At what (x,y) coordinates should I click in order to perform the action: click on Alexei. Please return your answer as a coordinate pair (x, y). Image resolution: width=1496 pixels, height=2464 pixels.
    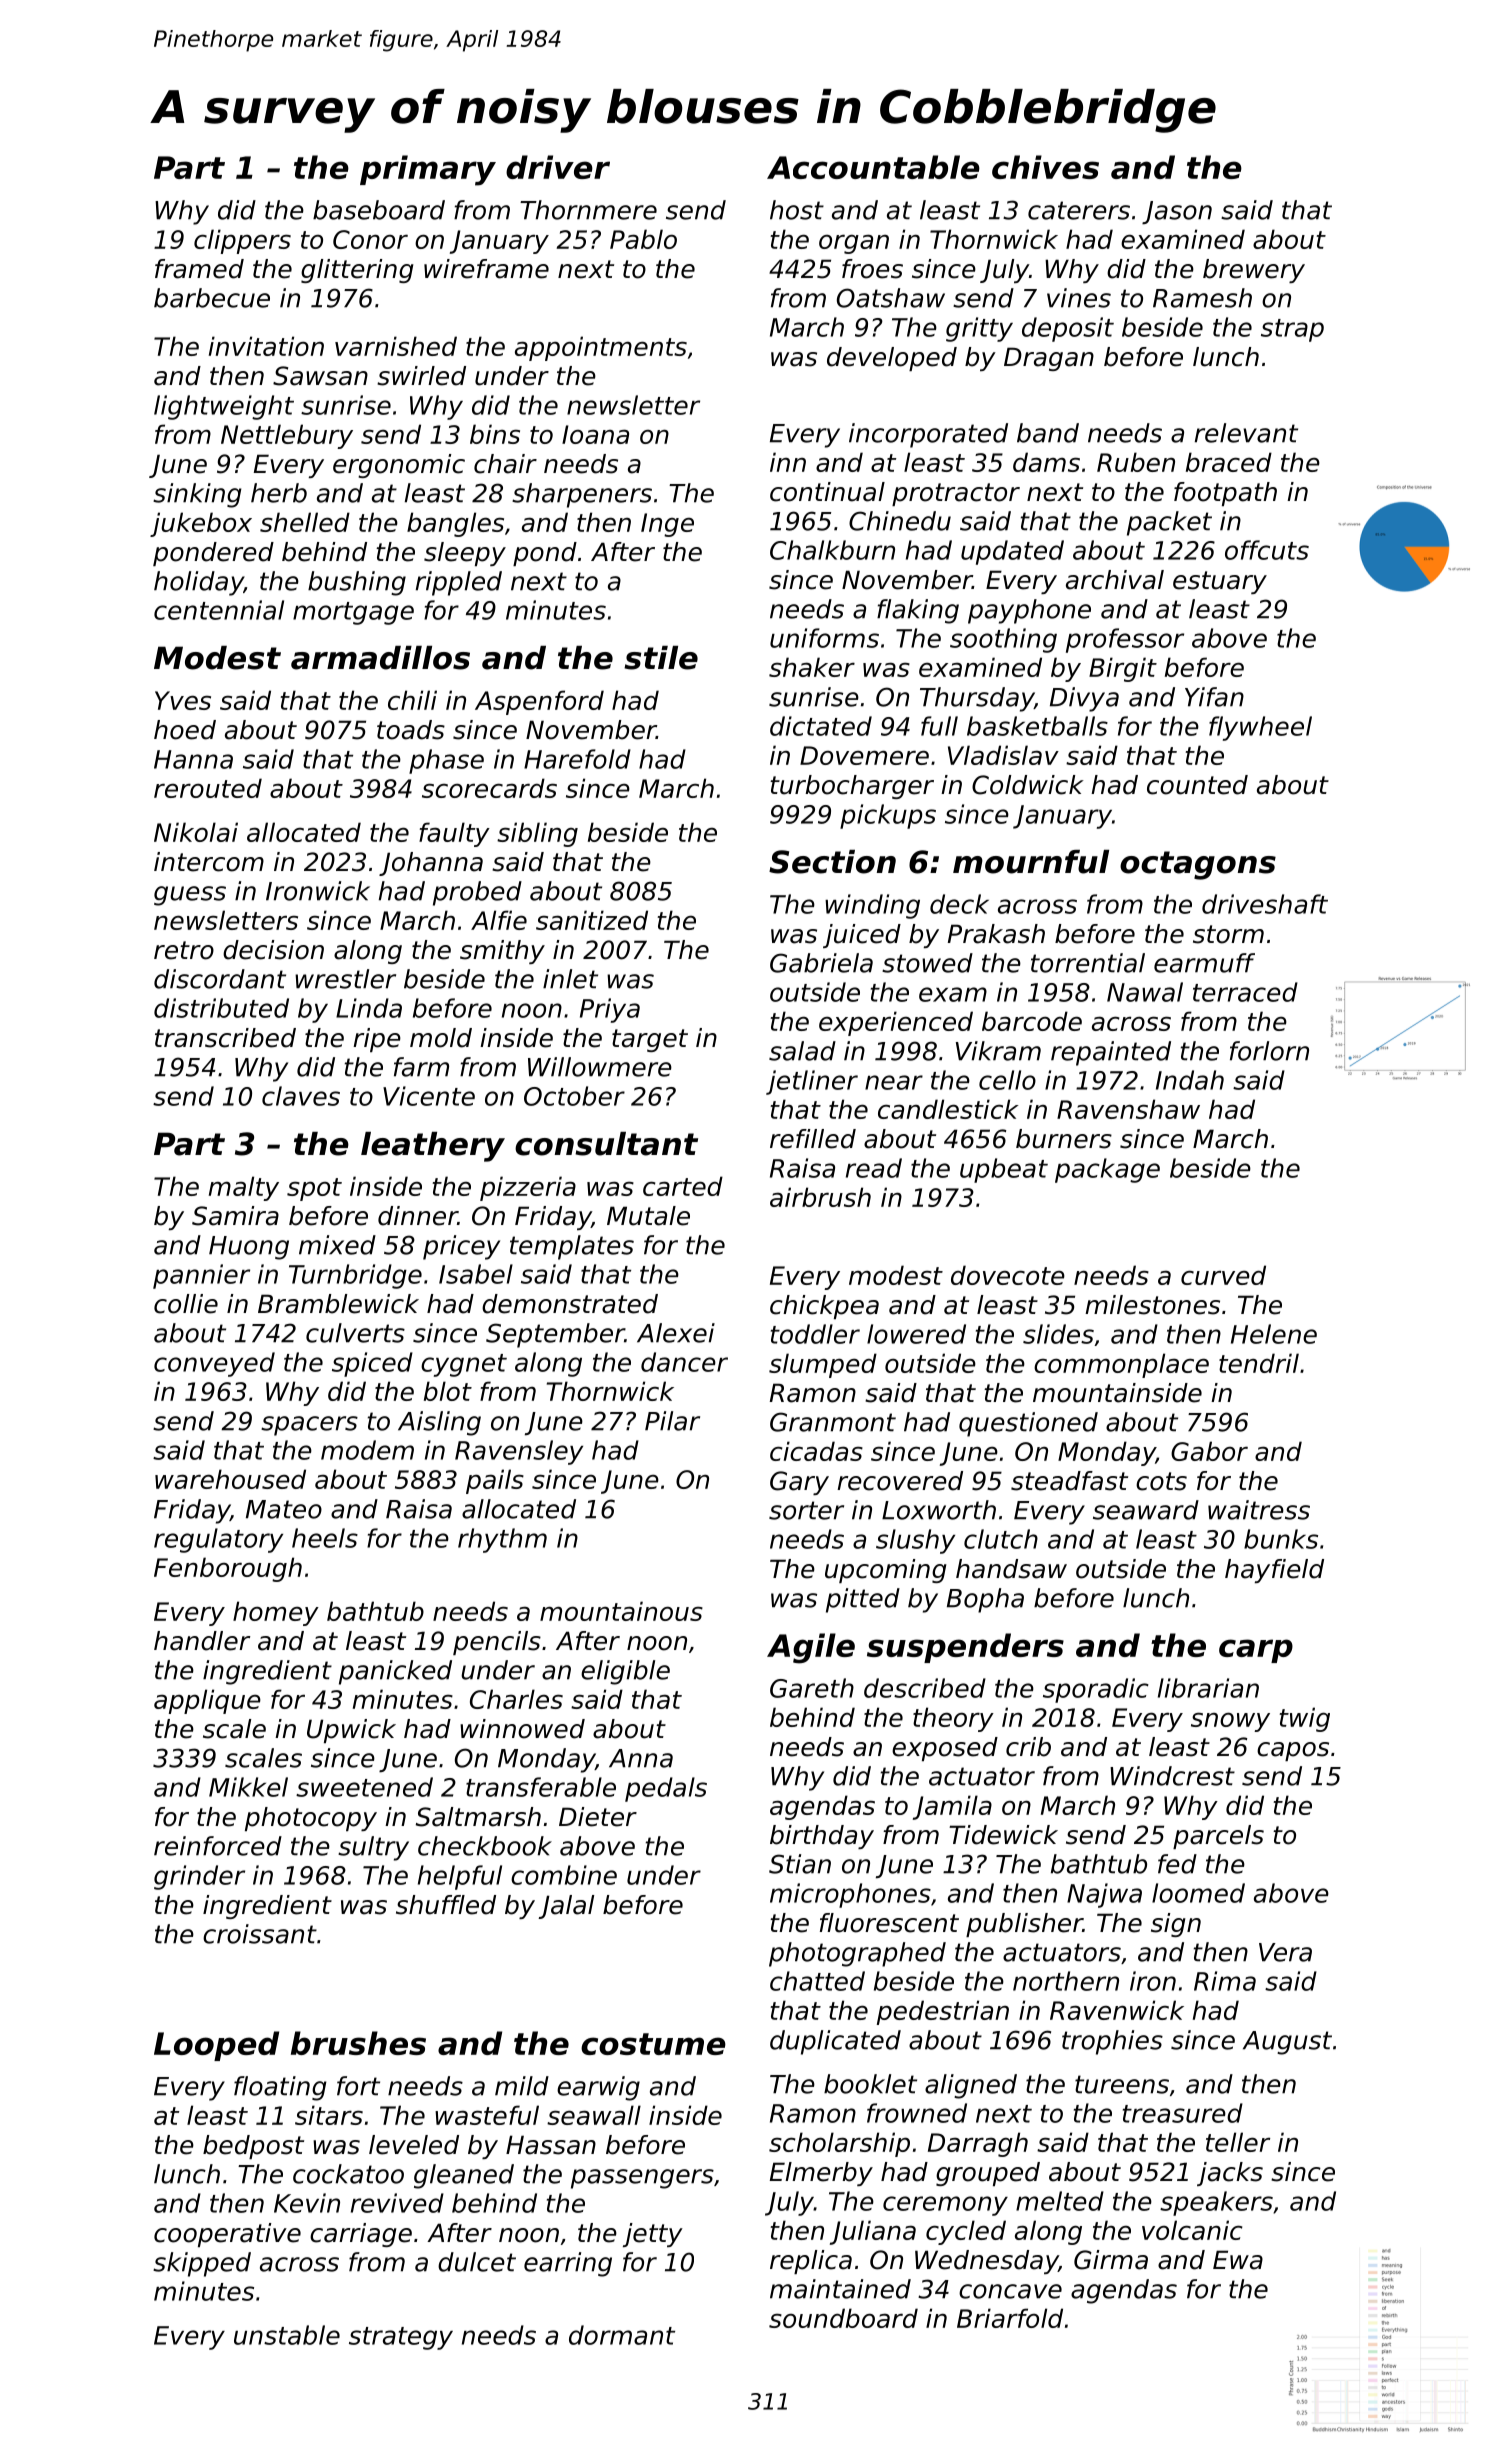
    Looking at the image, I should click on (676, 1333).
